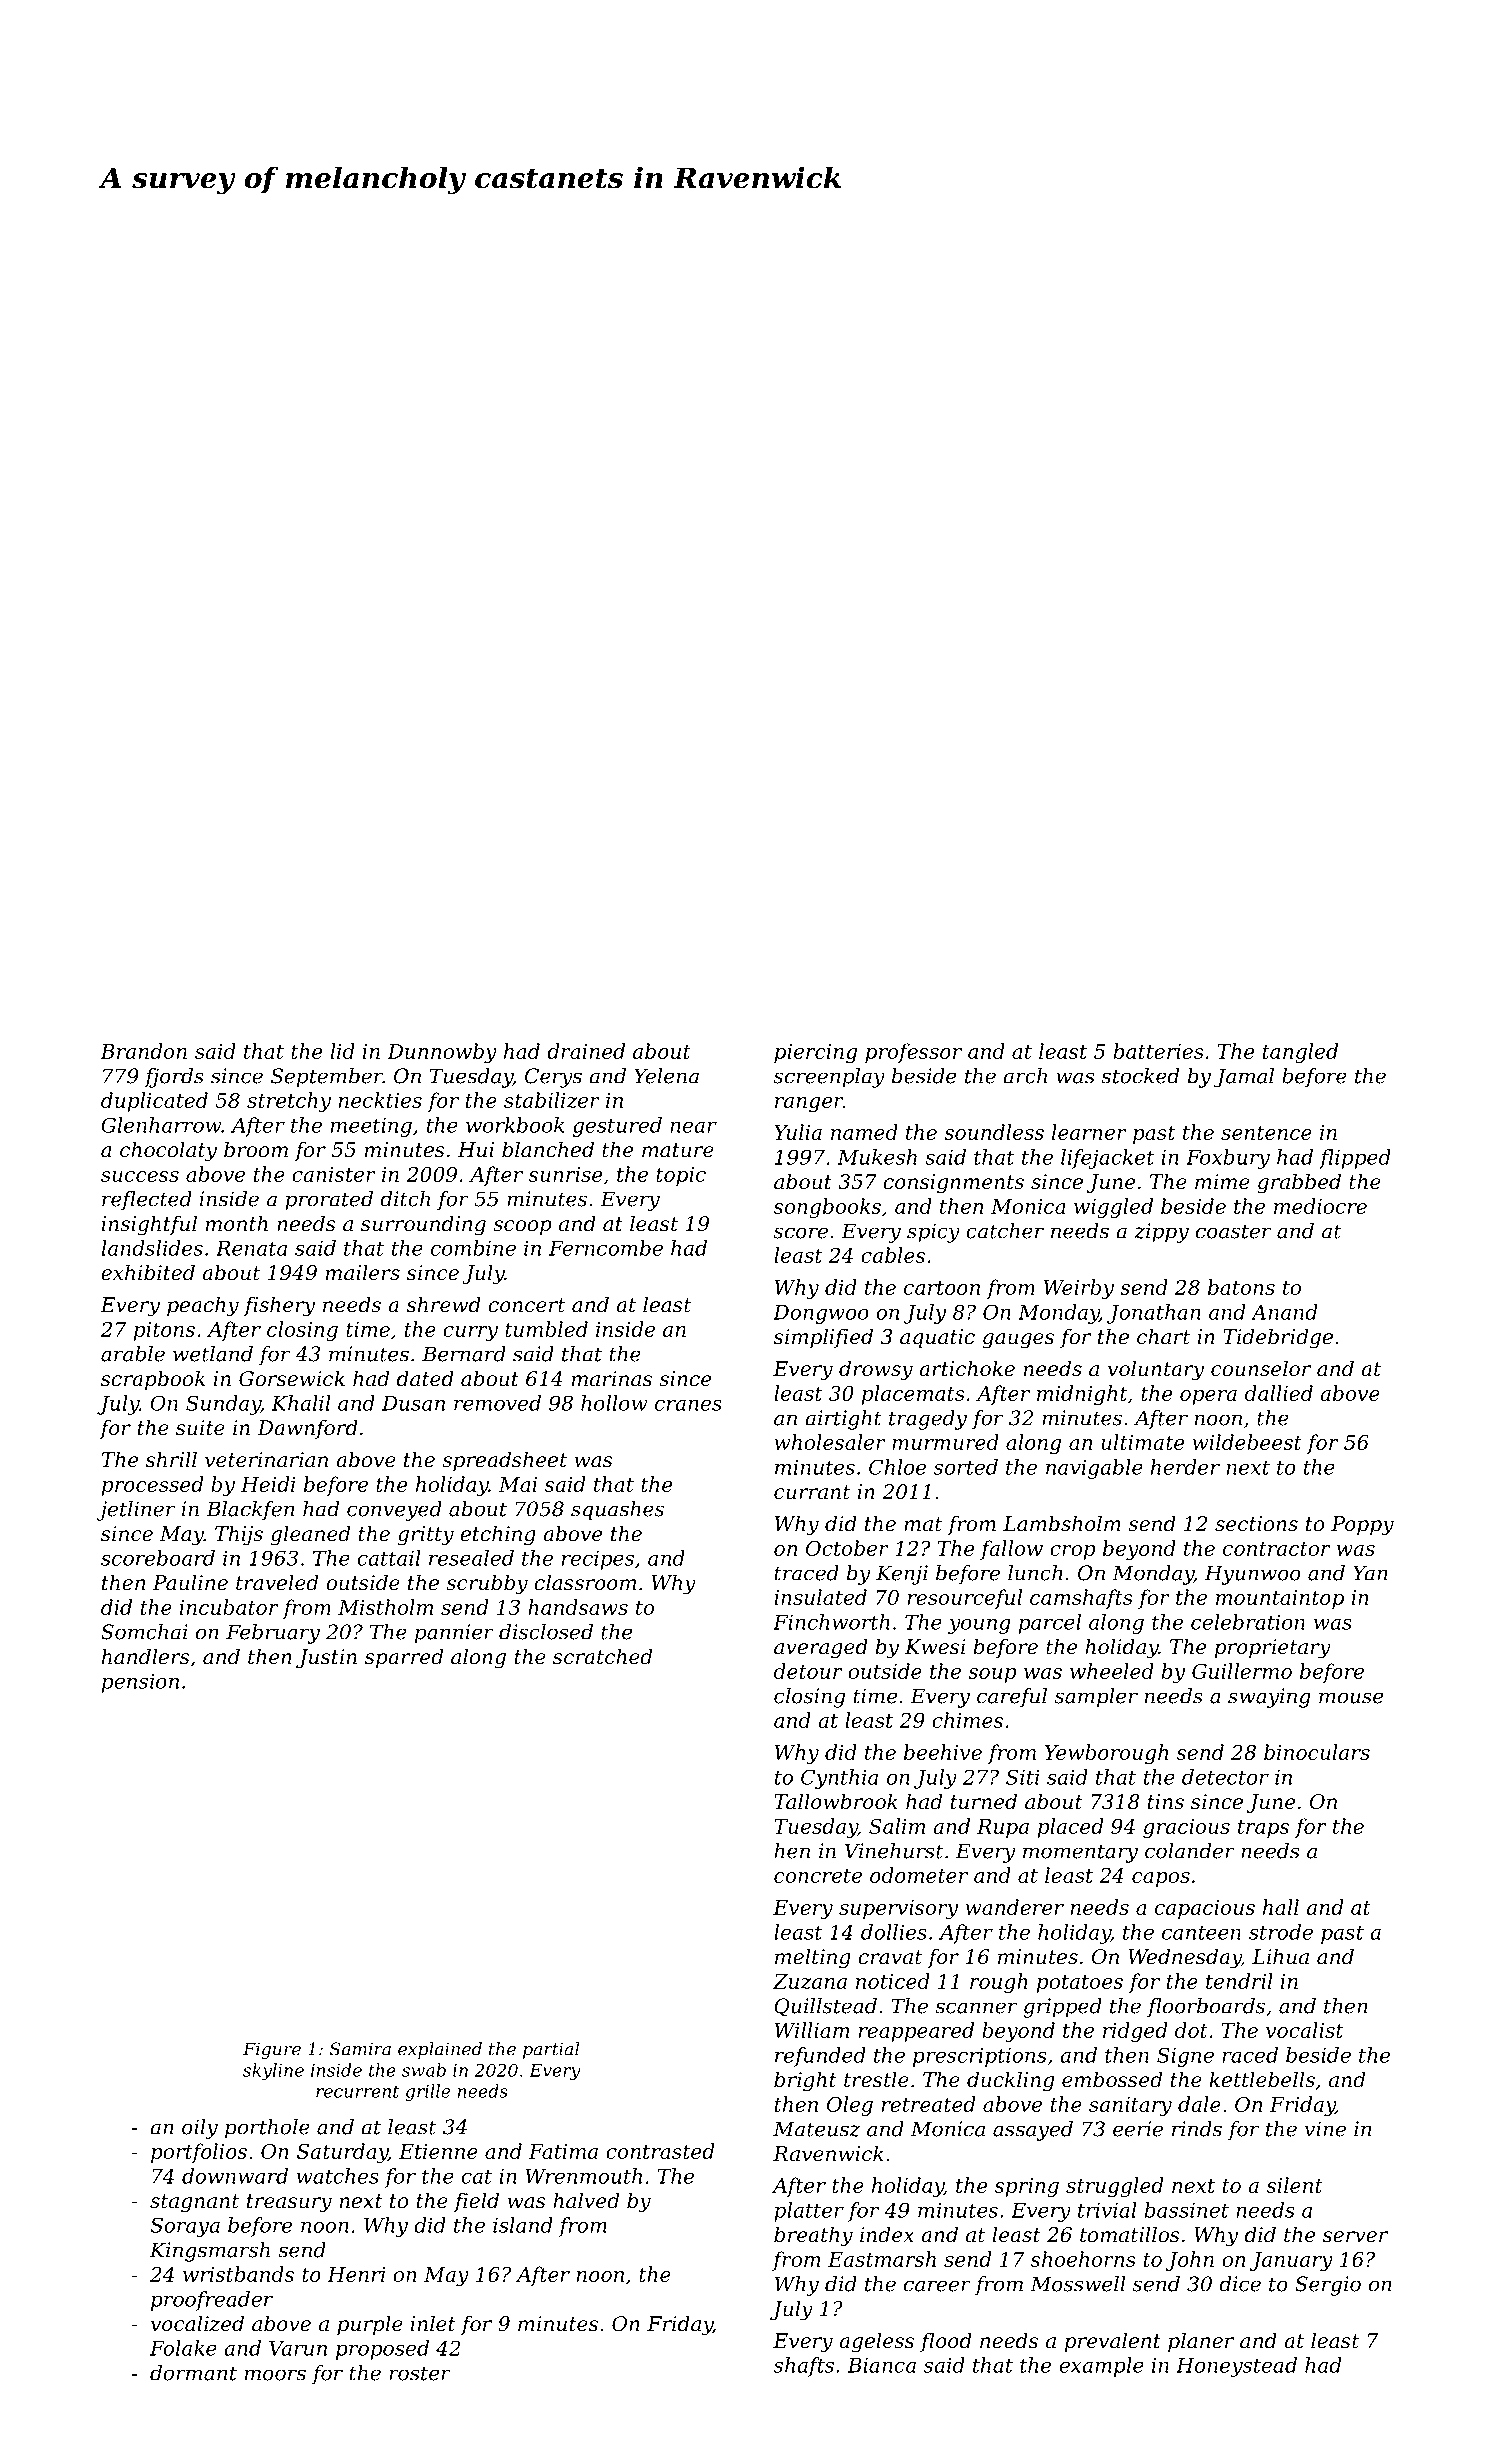 The image size is (1496, 2464). I want to click on arable, so click(133, 1354).
